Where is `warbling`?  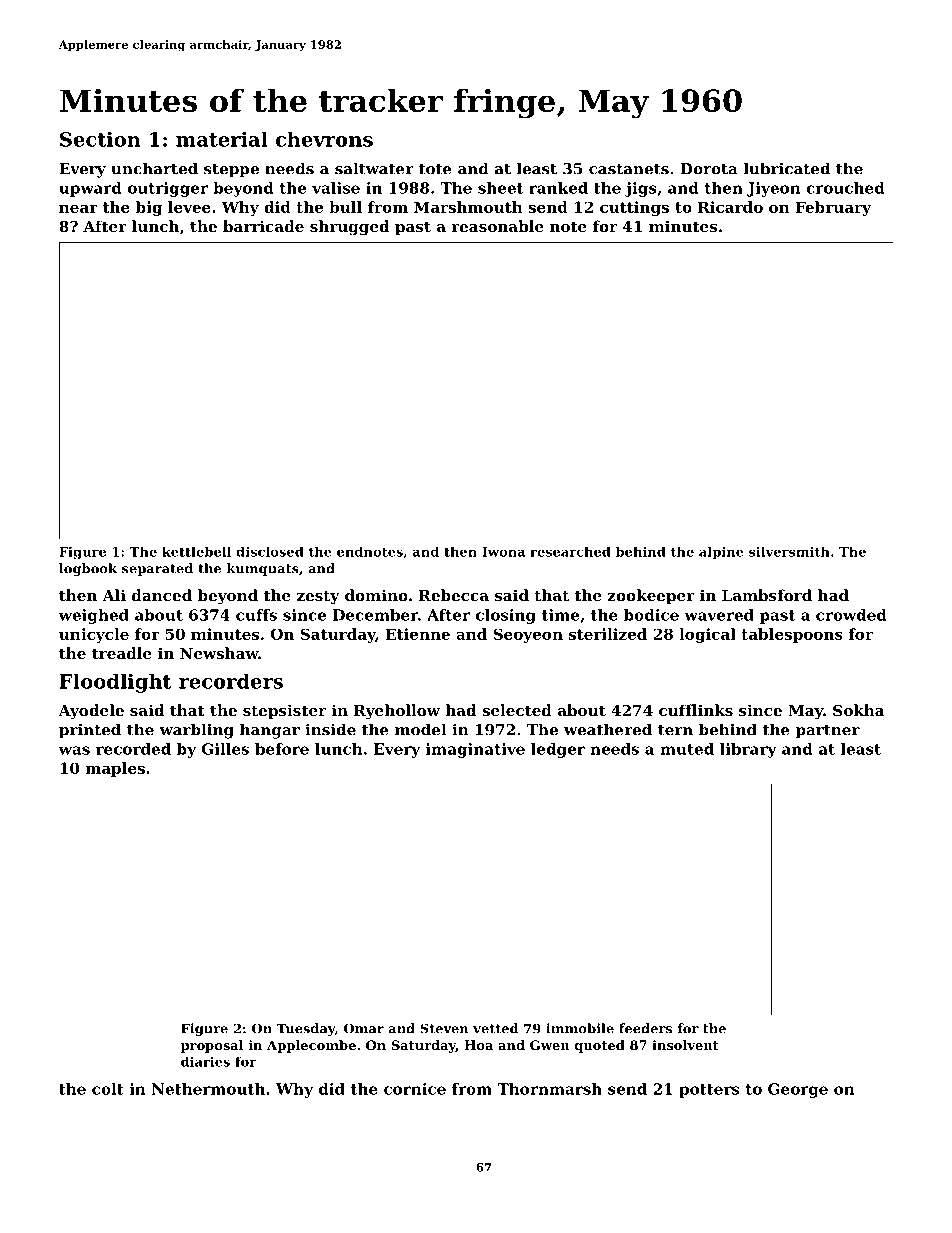 warbling is located at coordinates (197, 731).
